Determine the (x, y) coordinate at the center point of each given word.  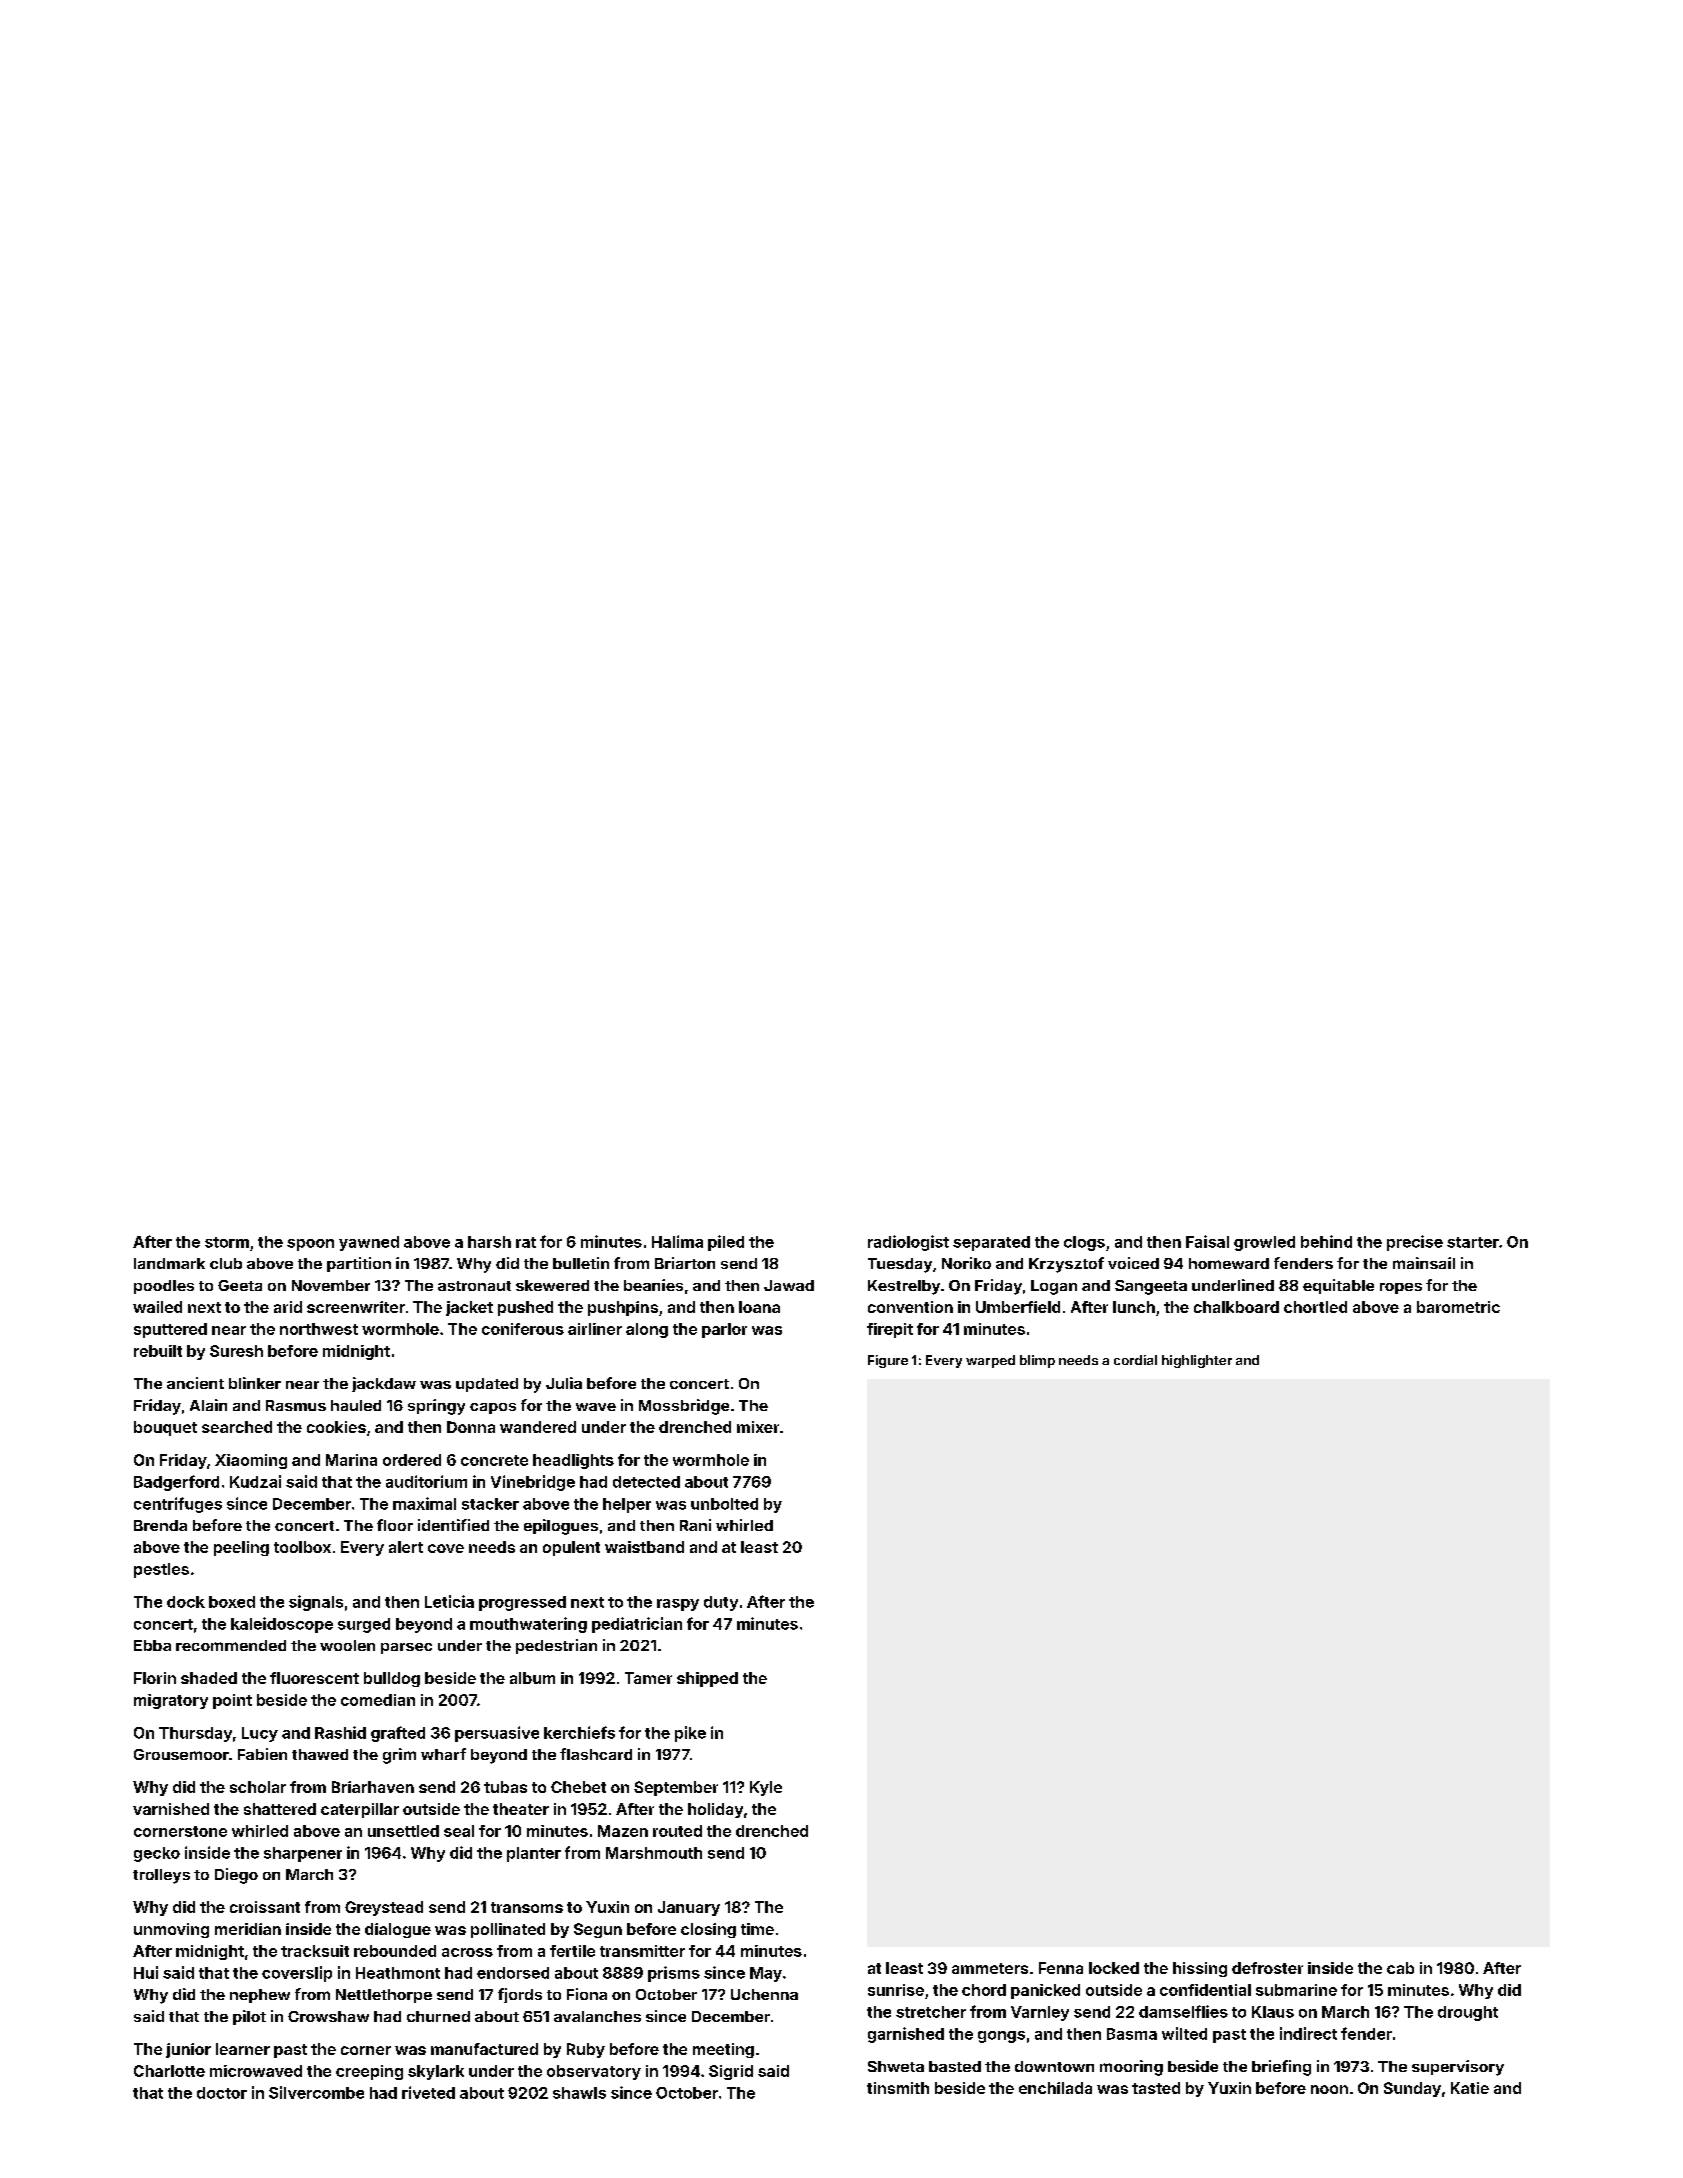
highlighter (1197, 1361)
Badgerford (176, 1483)
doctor (222, 2093)
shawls (579, 2093)
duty (721, 1603)
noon (1329, 2089)
